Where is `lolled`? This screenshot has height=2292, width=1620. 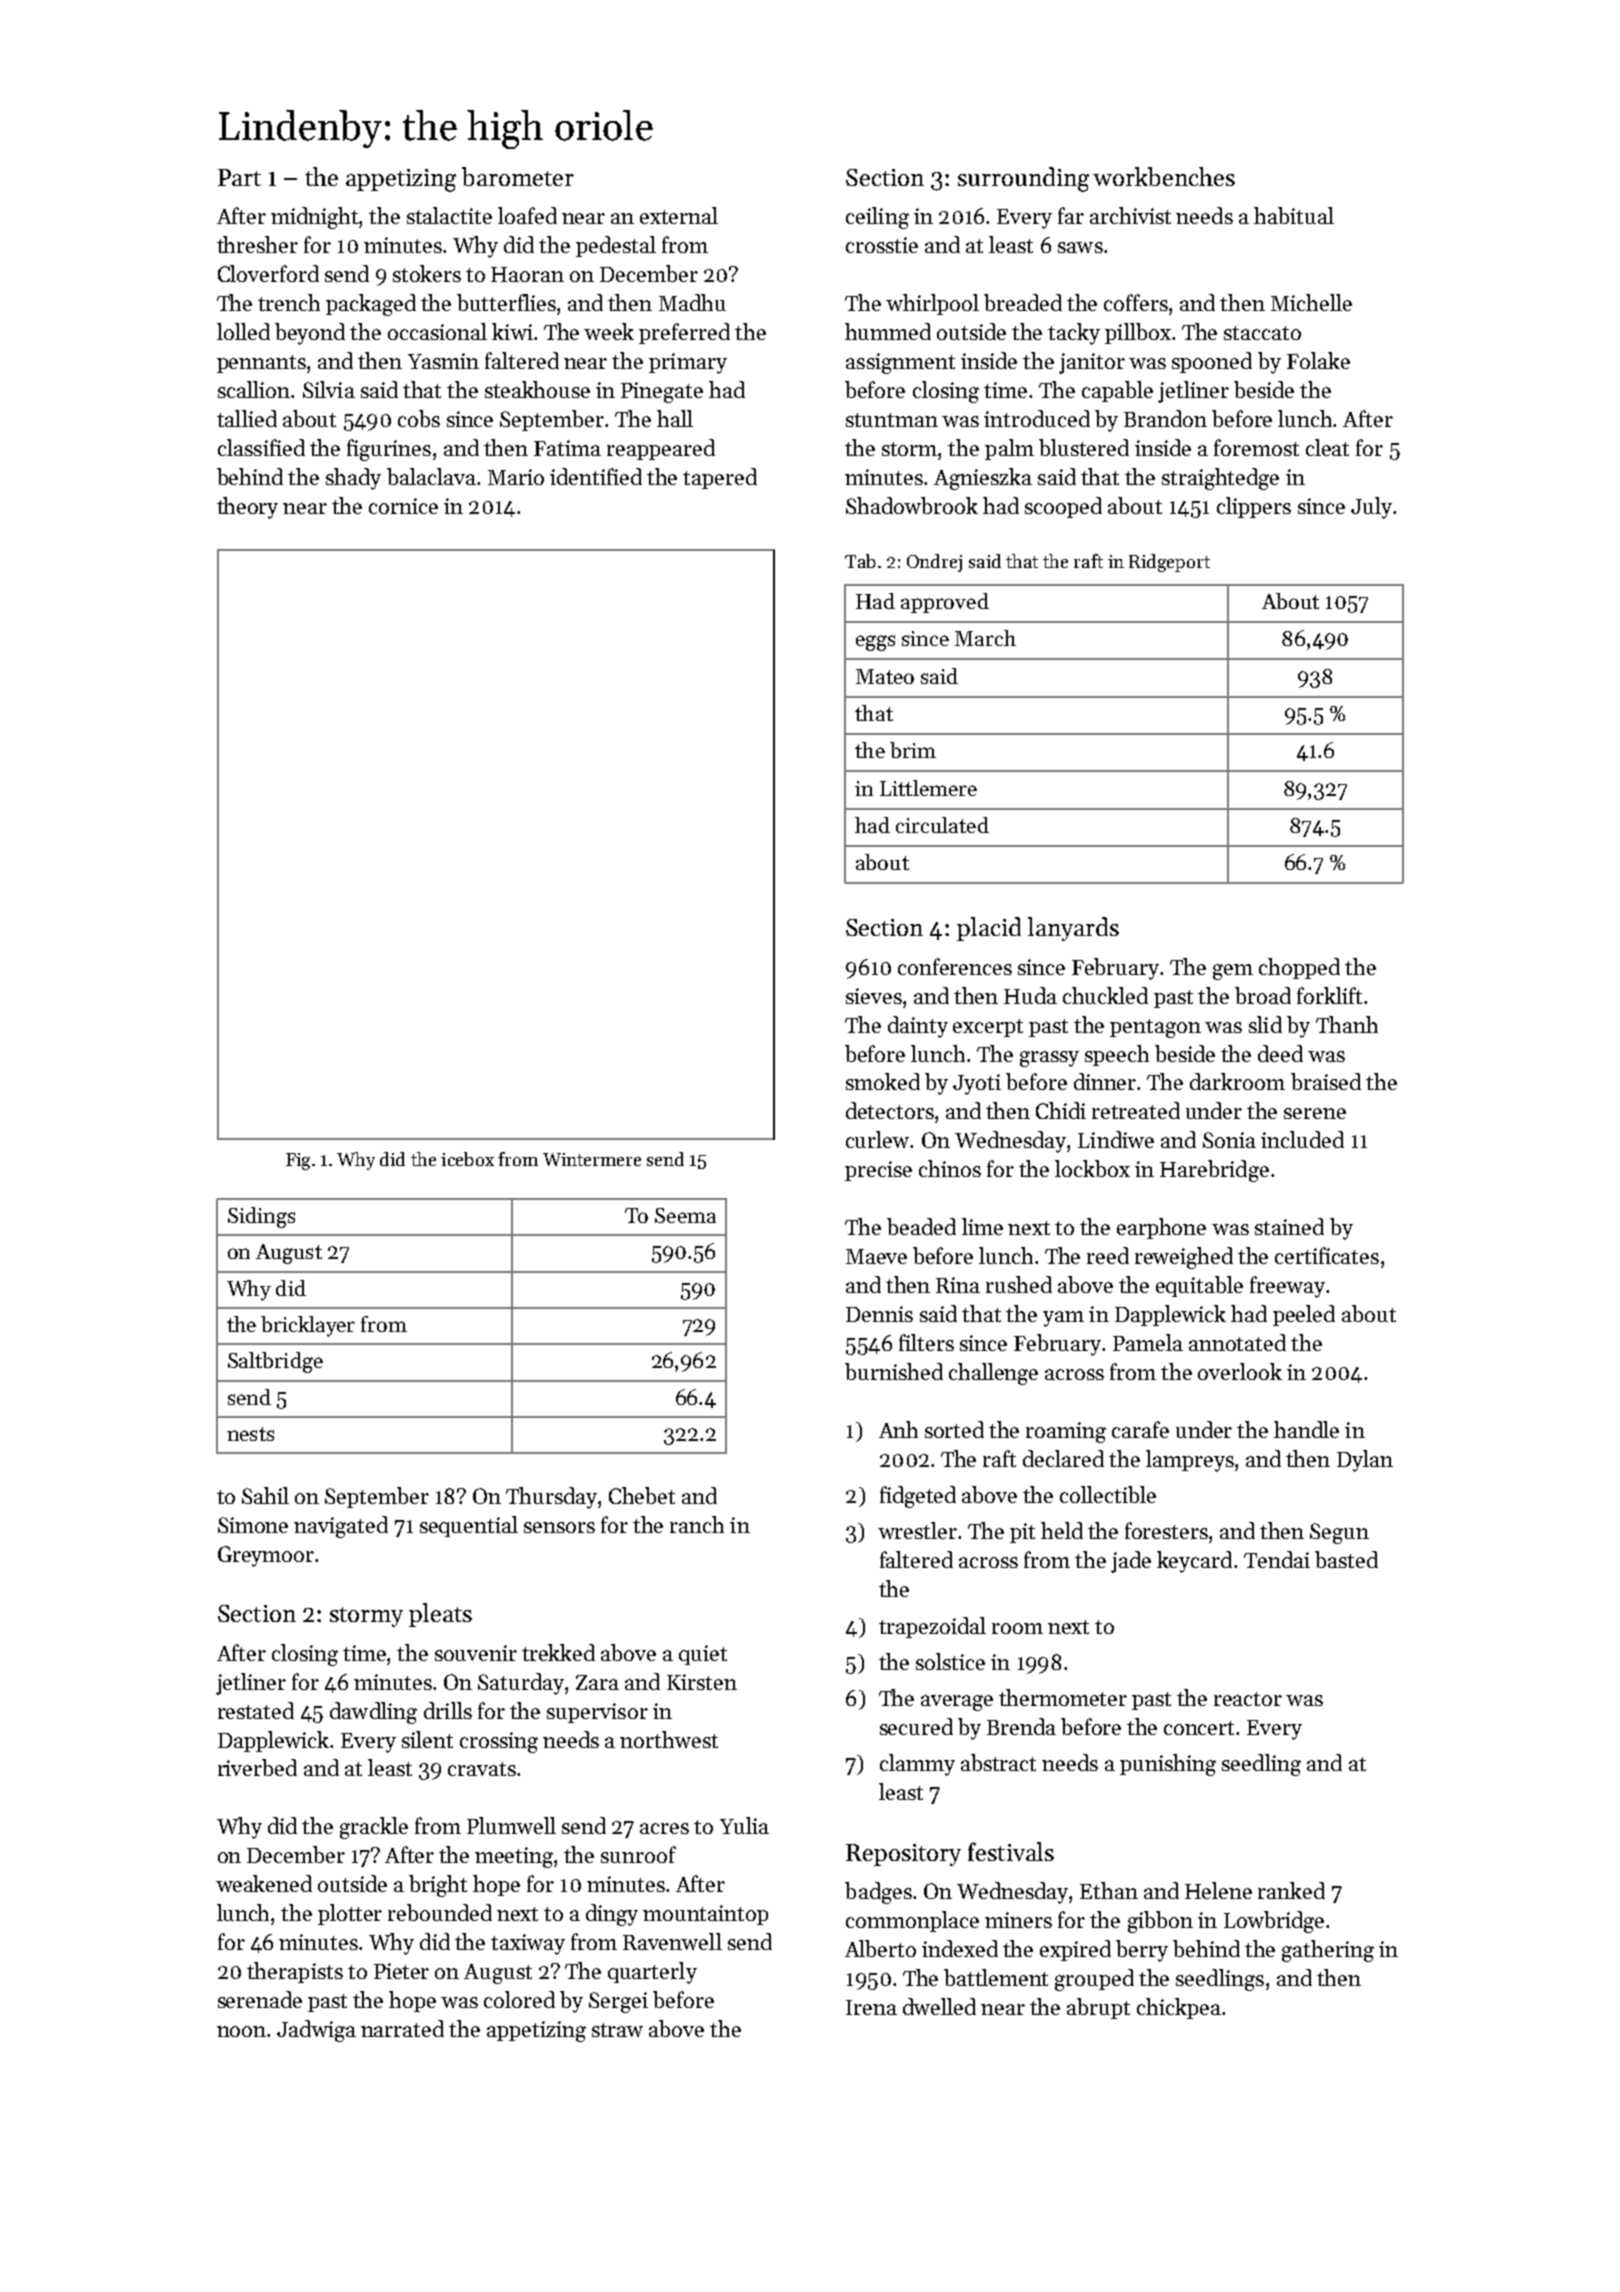 lolled is located at coordinates (243, 331).
